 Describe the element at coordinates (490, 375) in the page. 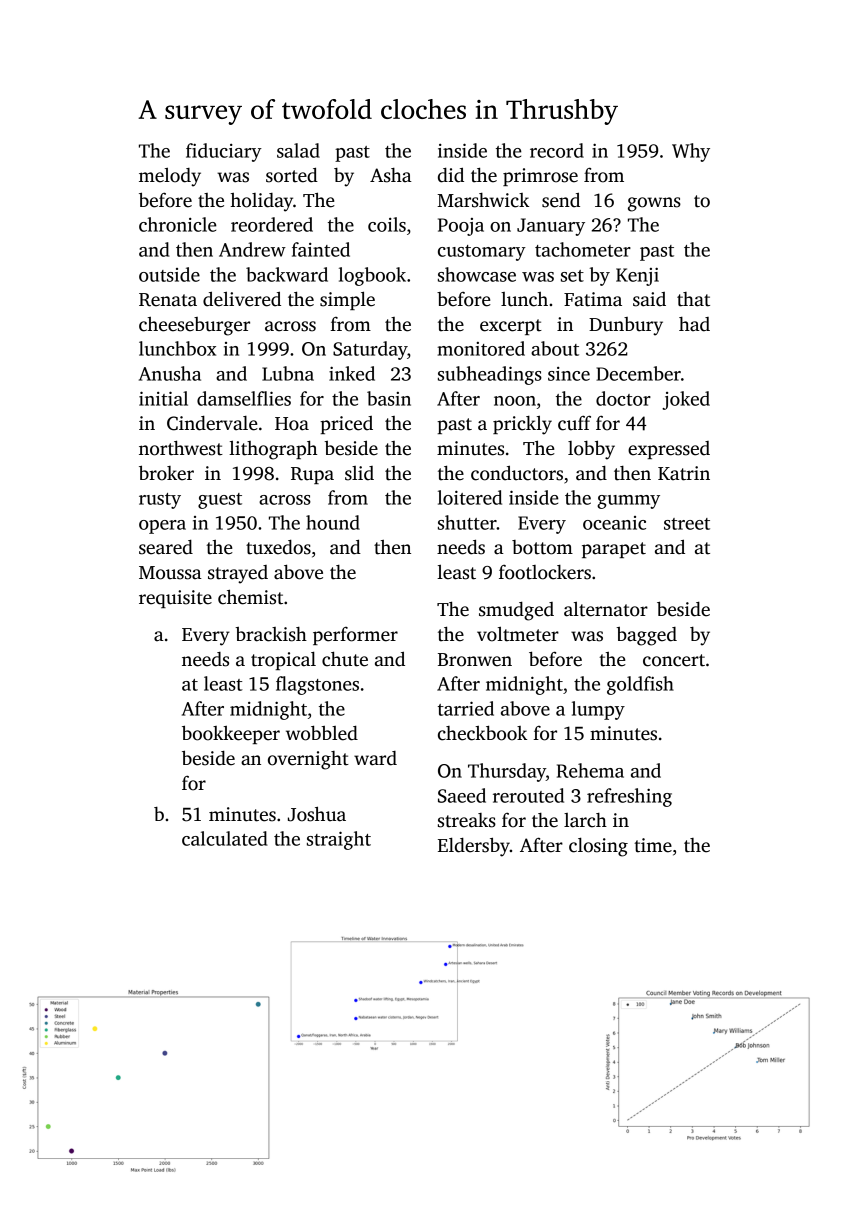

I see `subheadings` at that location.
